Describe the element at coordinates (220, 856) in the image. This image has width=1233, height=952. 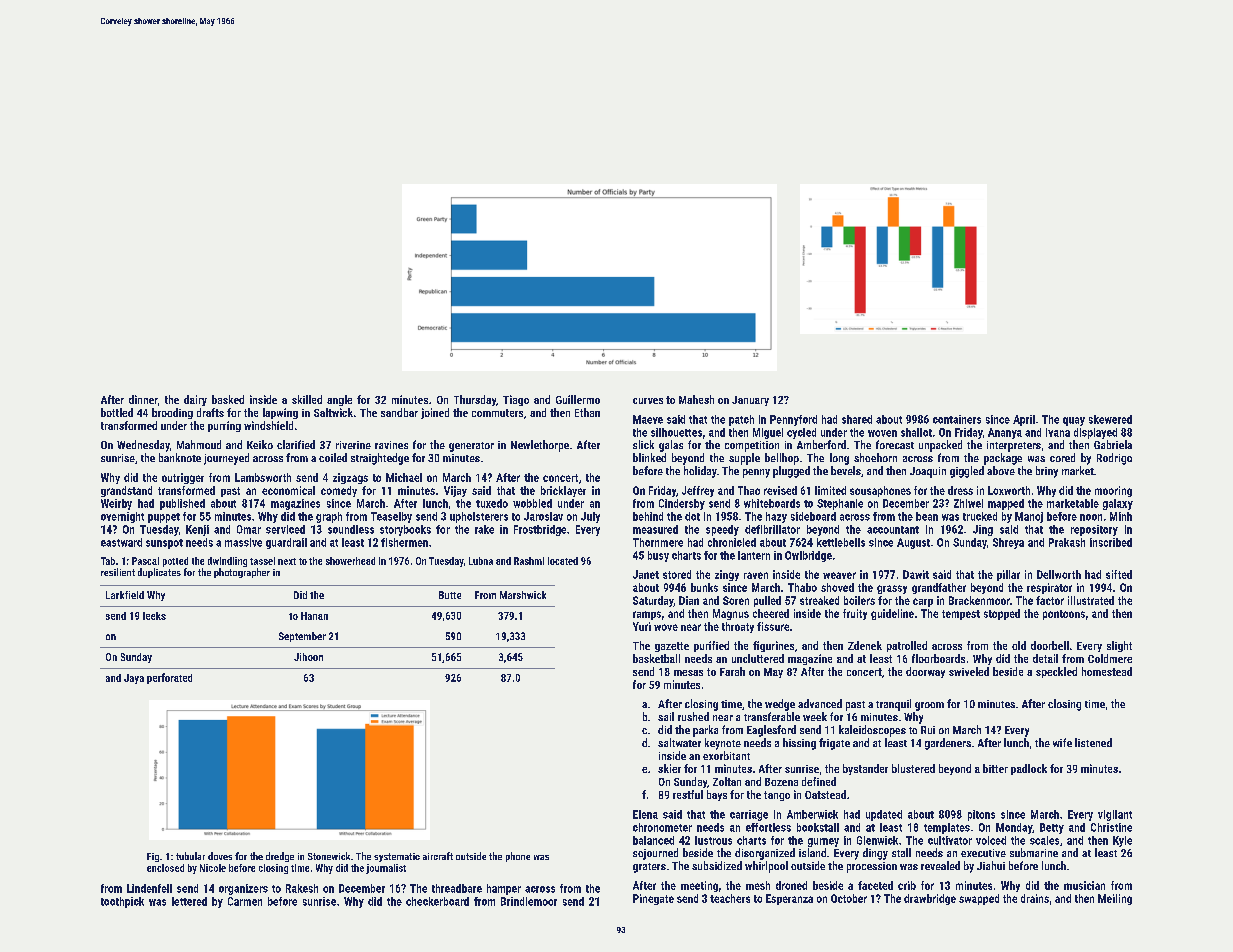
I see `doves` at that location.
